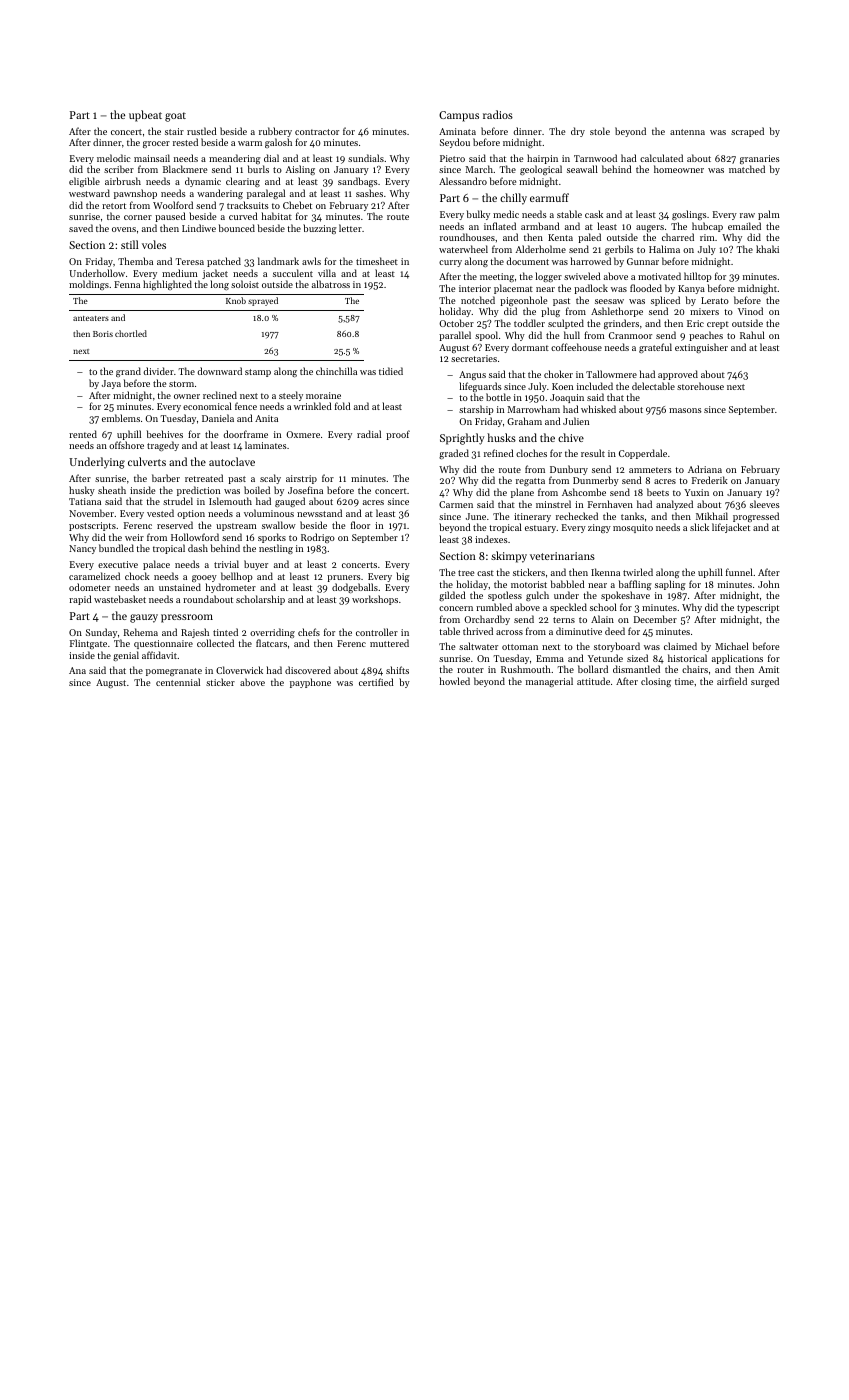  What do you see at coordinates (88, 644) in the screenshot?
I see `Flintgate` at bounding box center [88, 644].
